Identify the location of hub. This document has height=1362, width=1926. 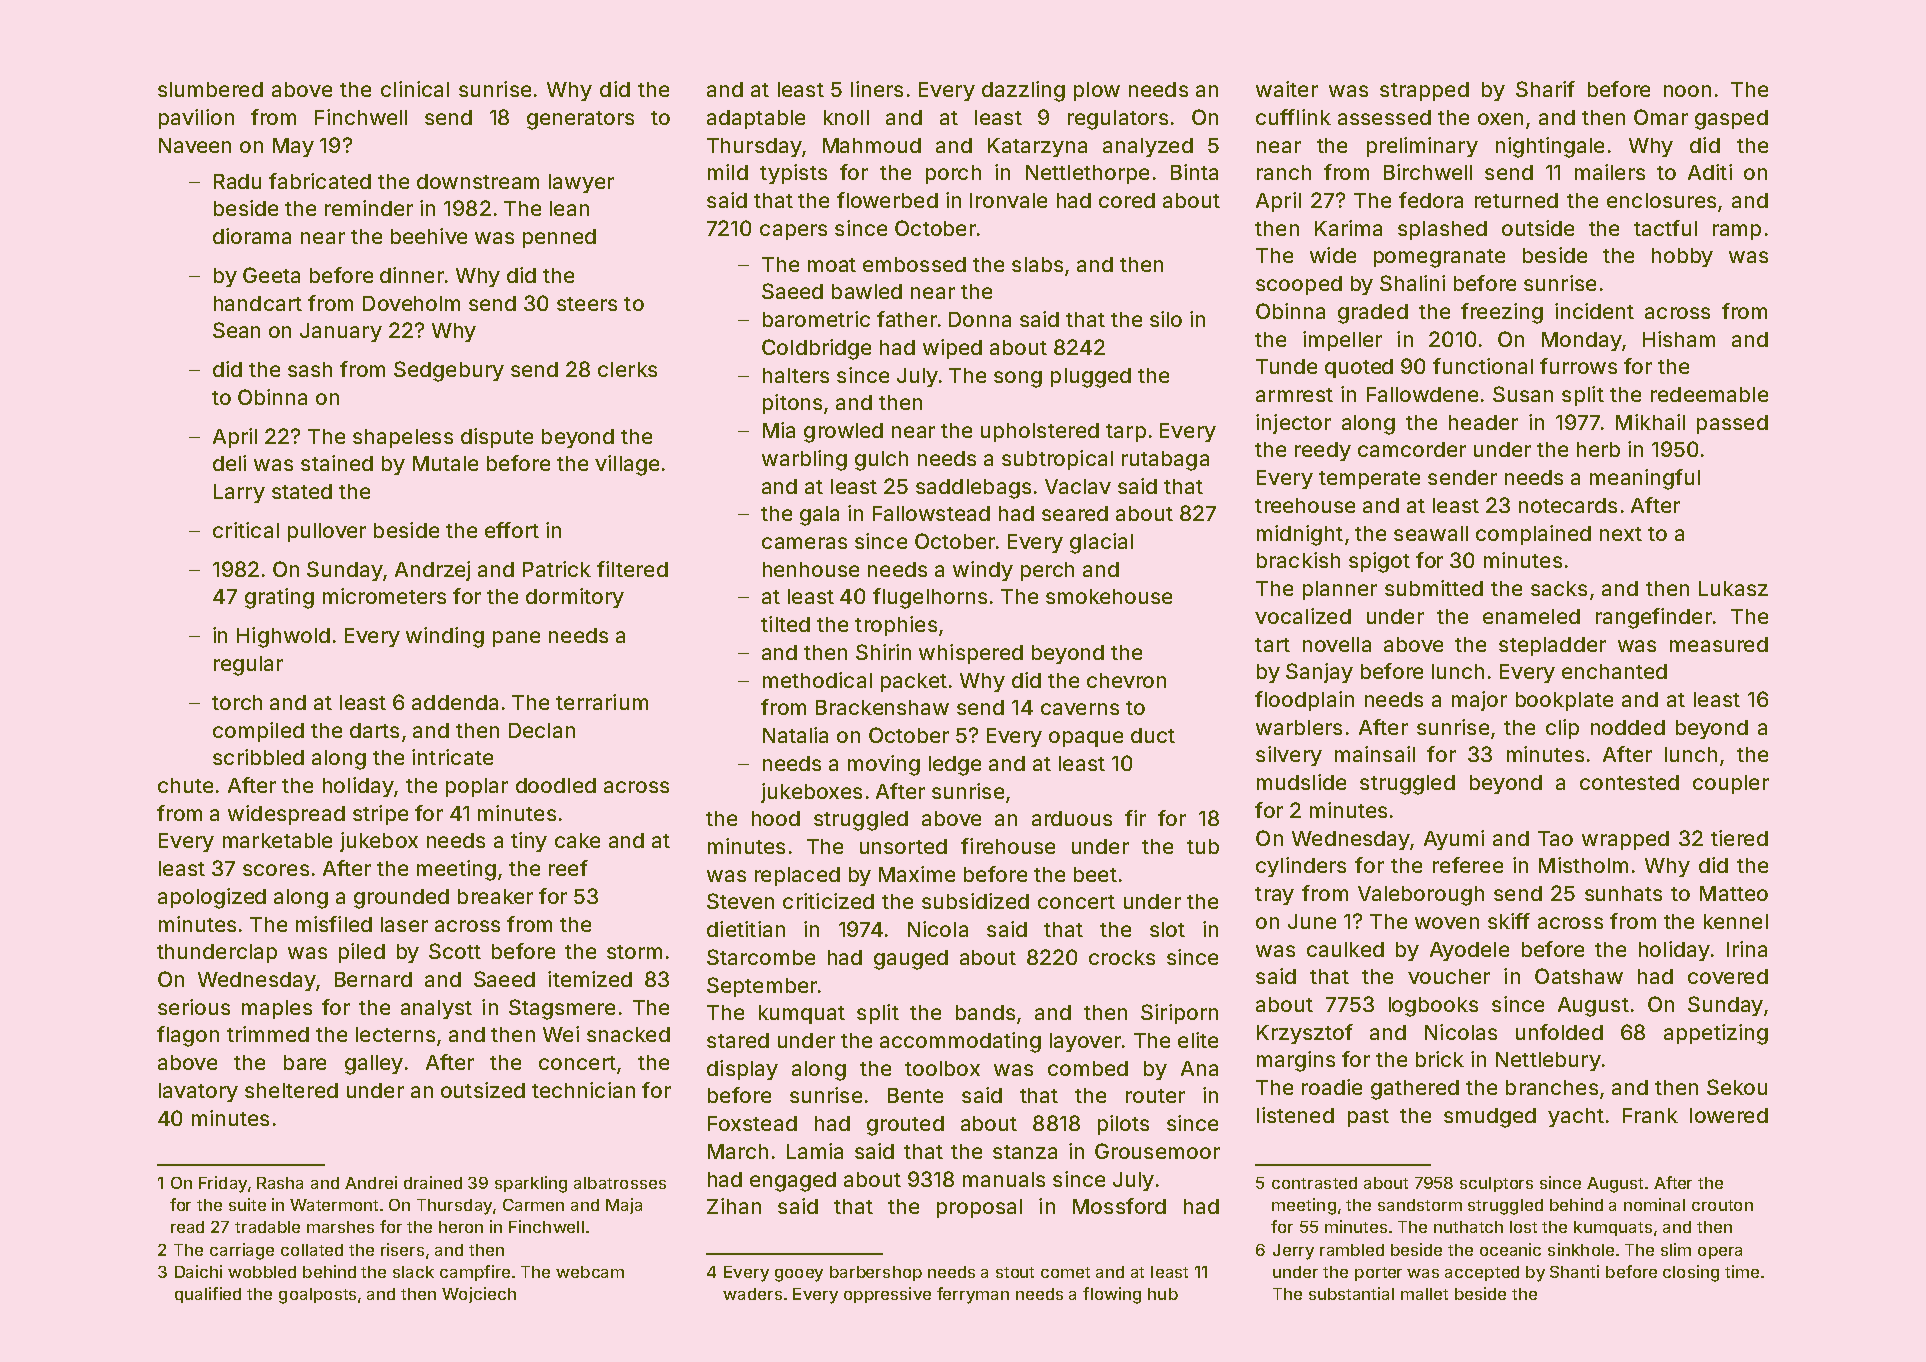
(1163, 1294).
